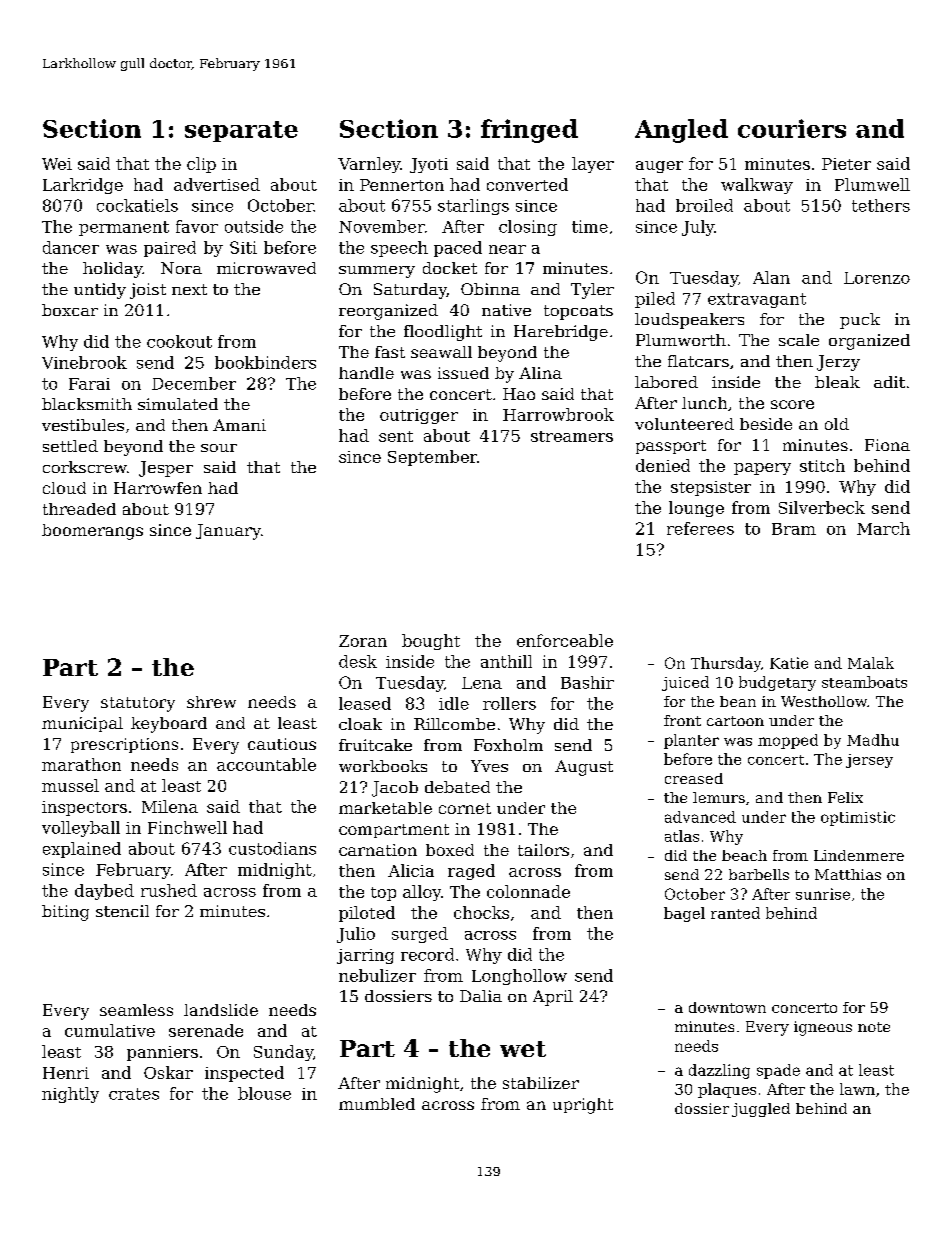  What do you see at coordinates (189, 289) in the screenshot?
I see `next` at bounding box center [189, 289].
